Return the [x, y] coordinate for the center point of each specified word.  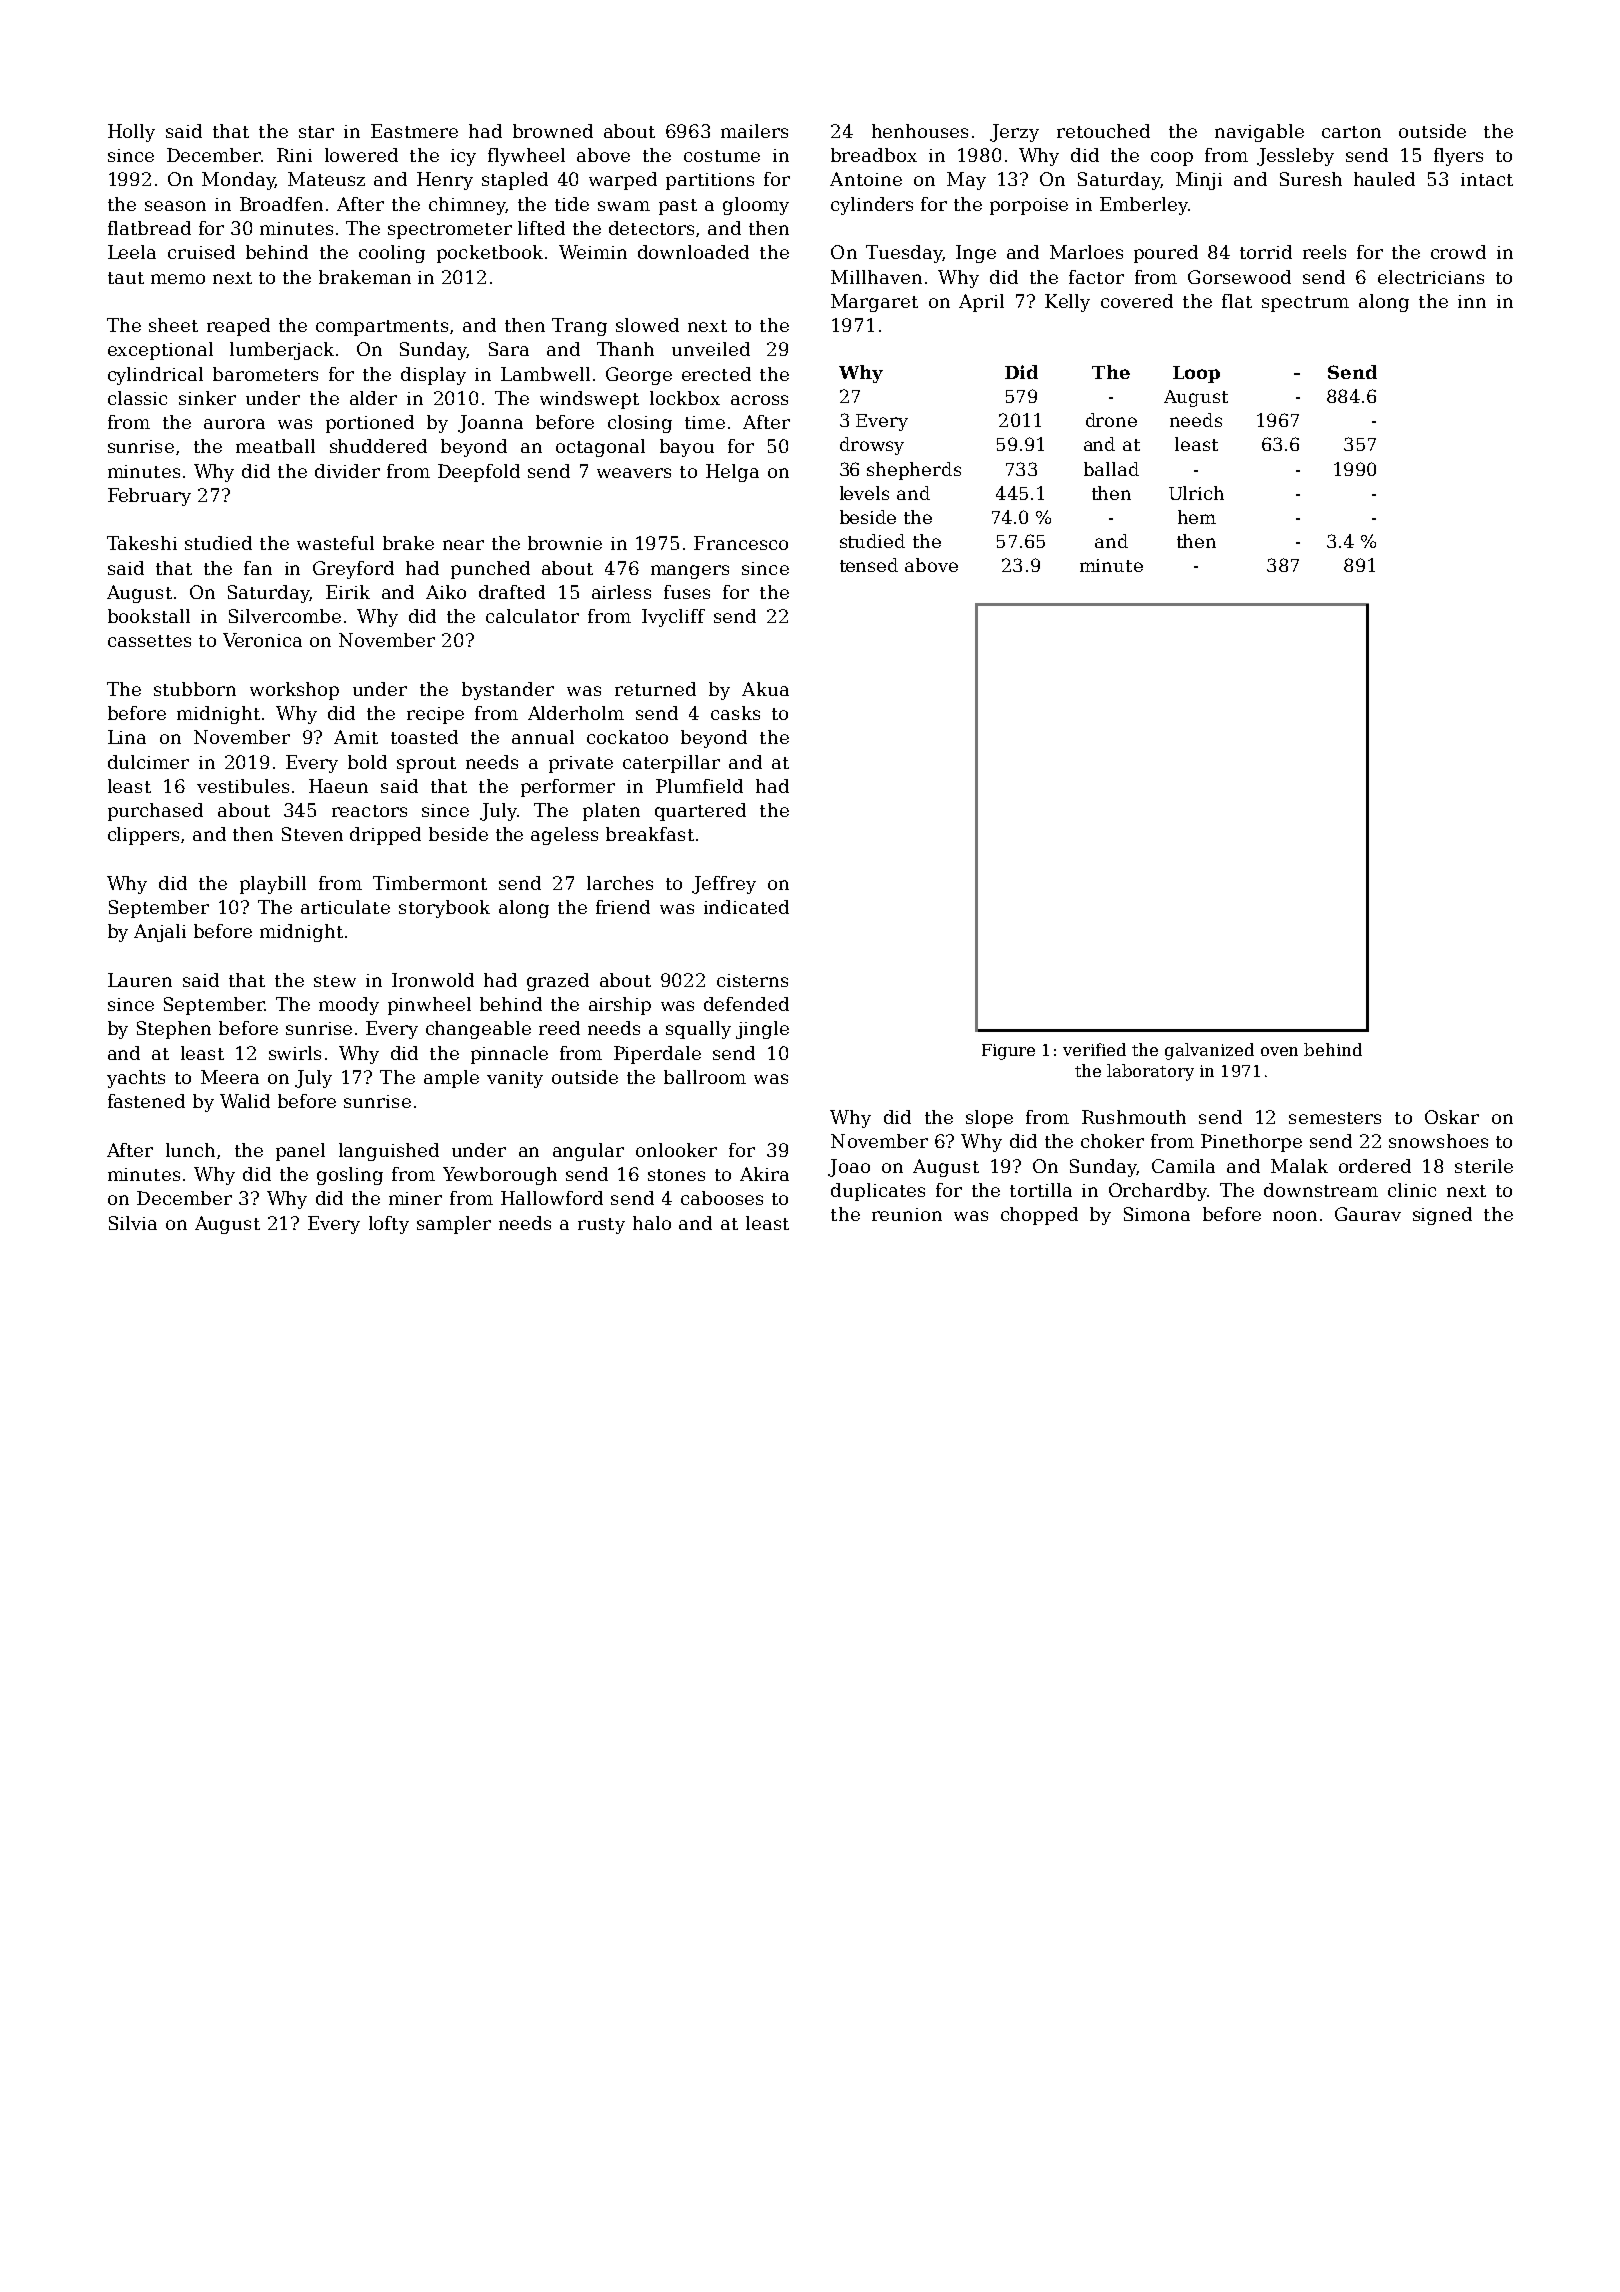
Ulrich [1196, 493]
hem [1197, 517]
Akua [765, 689]
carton [1351, 132]
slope [989, 1119]
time [705, 422]
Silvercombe [285, 616]
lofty [389, 1225]
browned [553, 131]
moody [349, 1006]
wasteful [335, 543]
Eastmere [414, 131]
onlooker [676, 1150]
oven [1279, 1051]
